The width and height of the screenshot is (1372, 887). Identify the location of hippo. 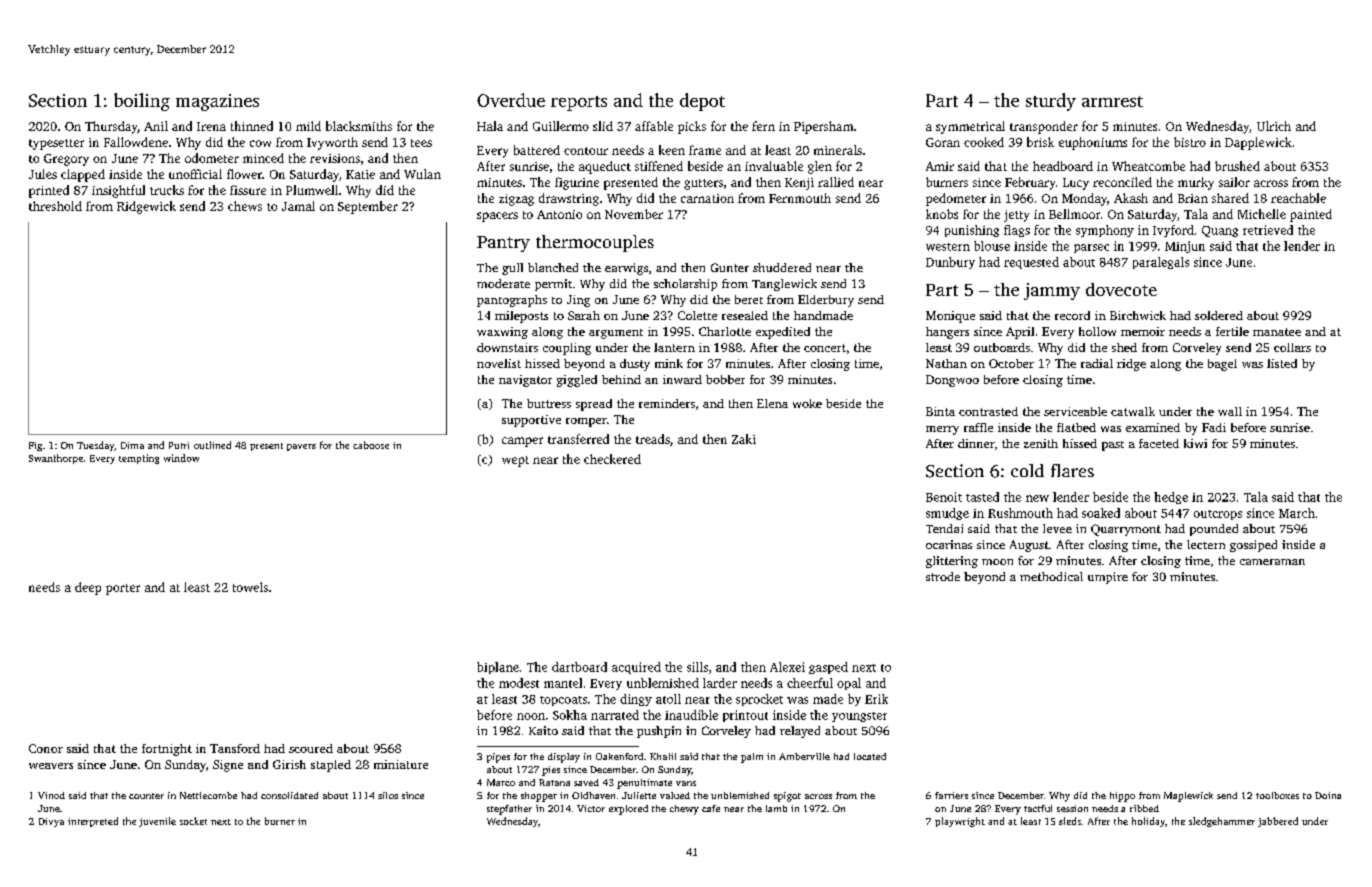
(1122, 797).
